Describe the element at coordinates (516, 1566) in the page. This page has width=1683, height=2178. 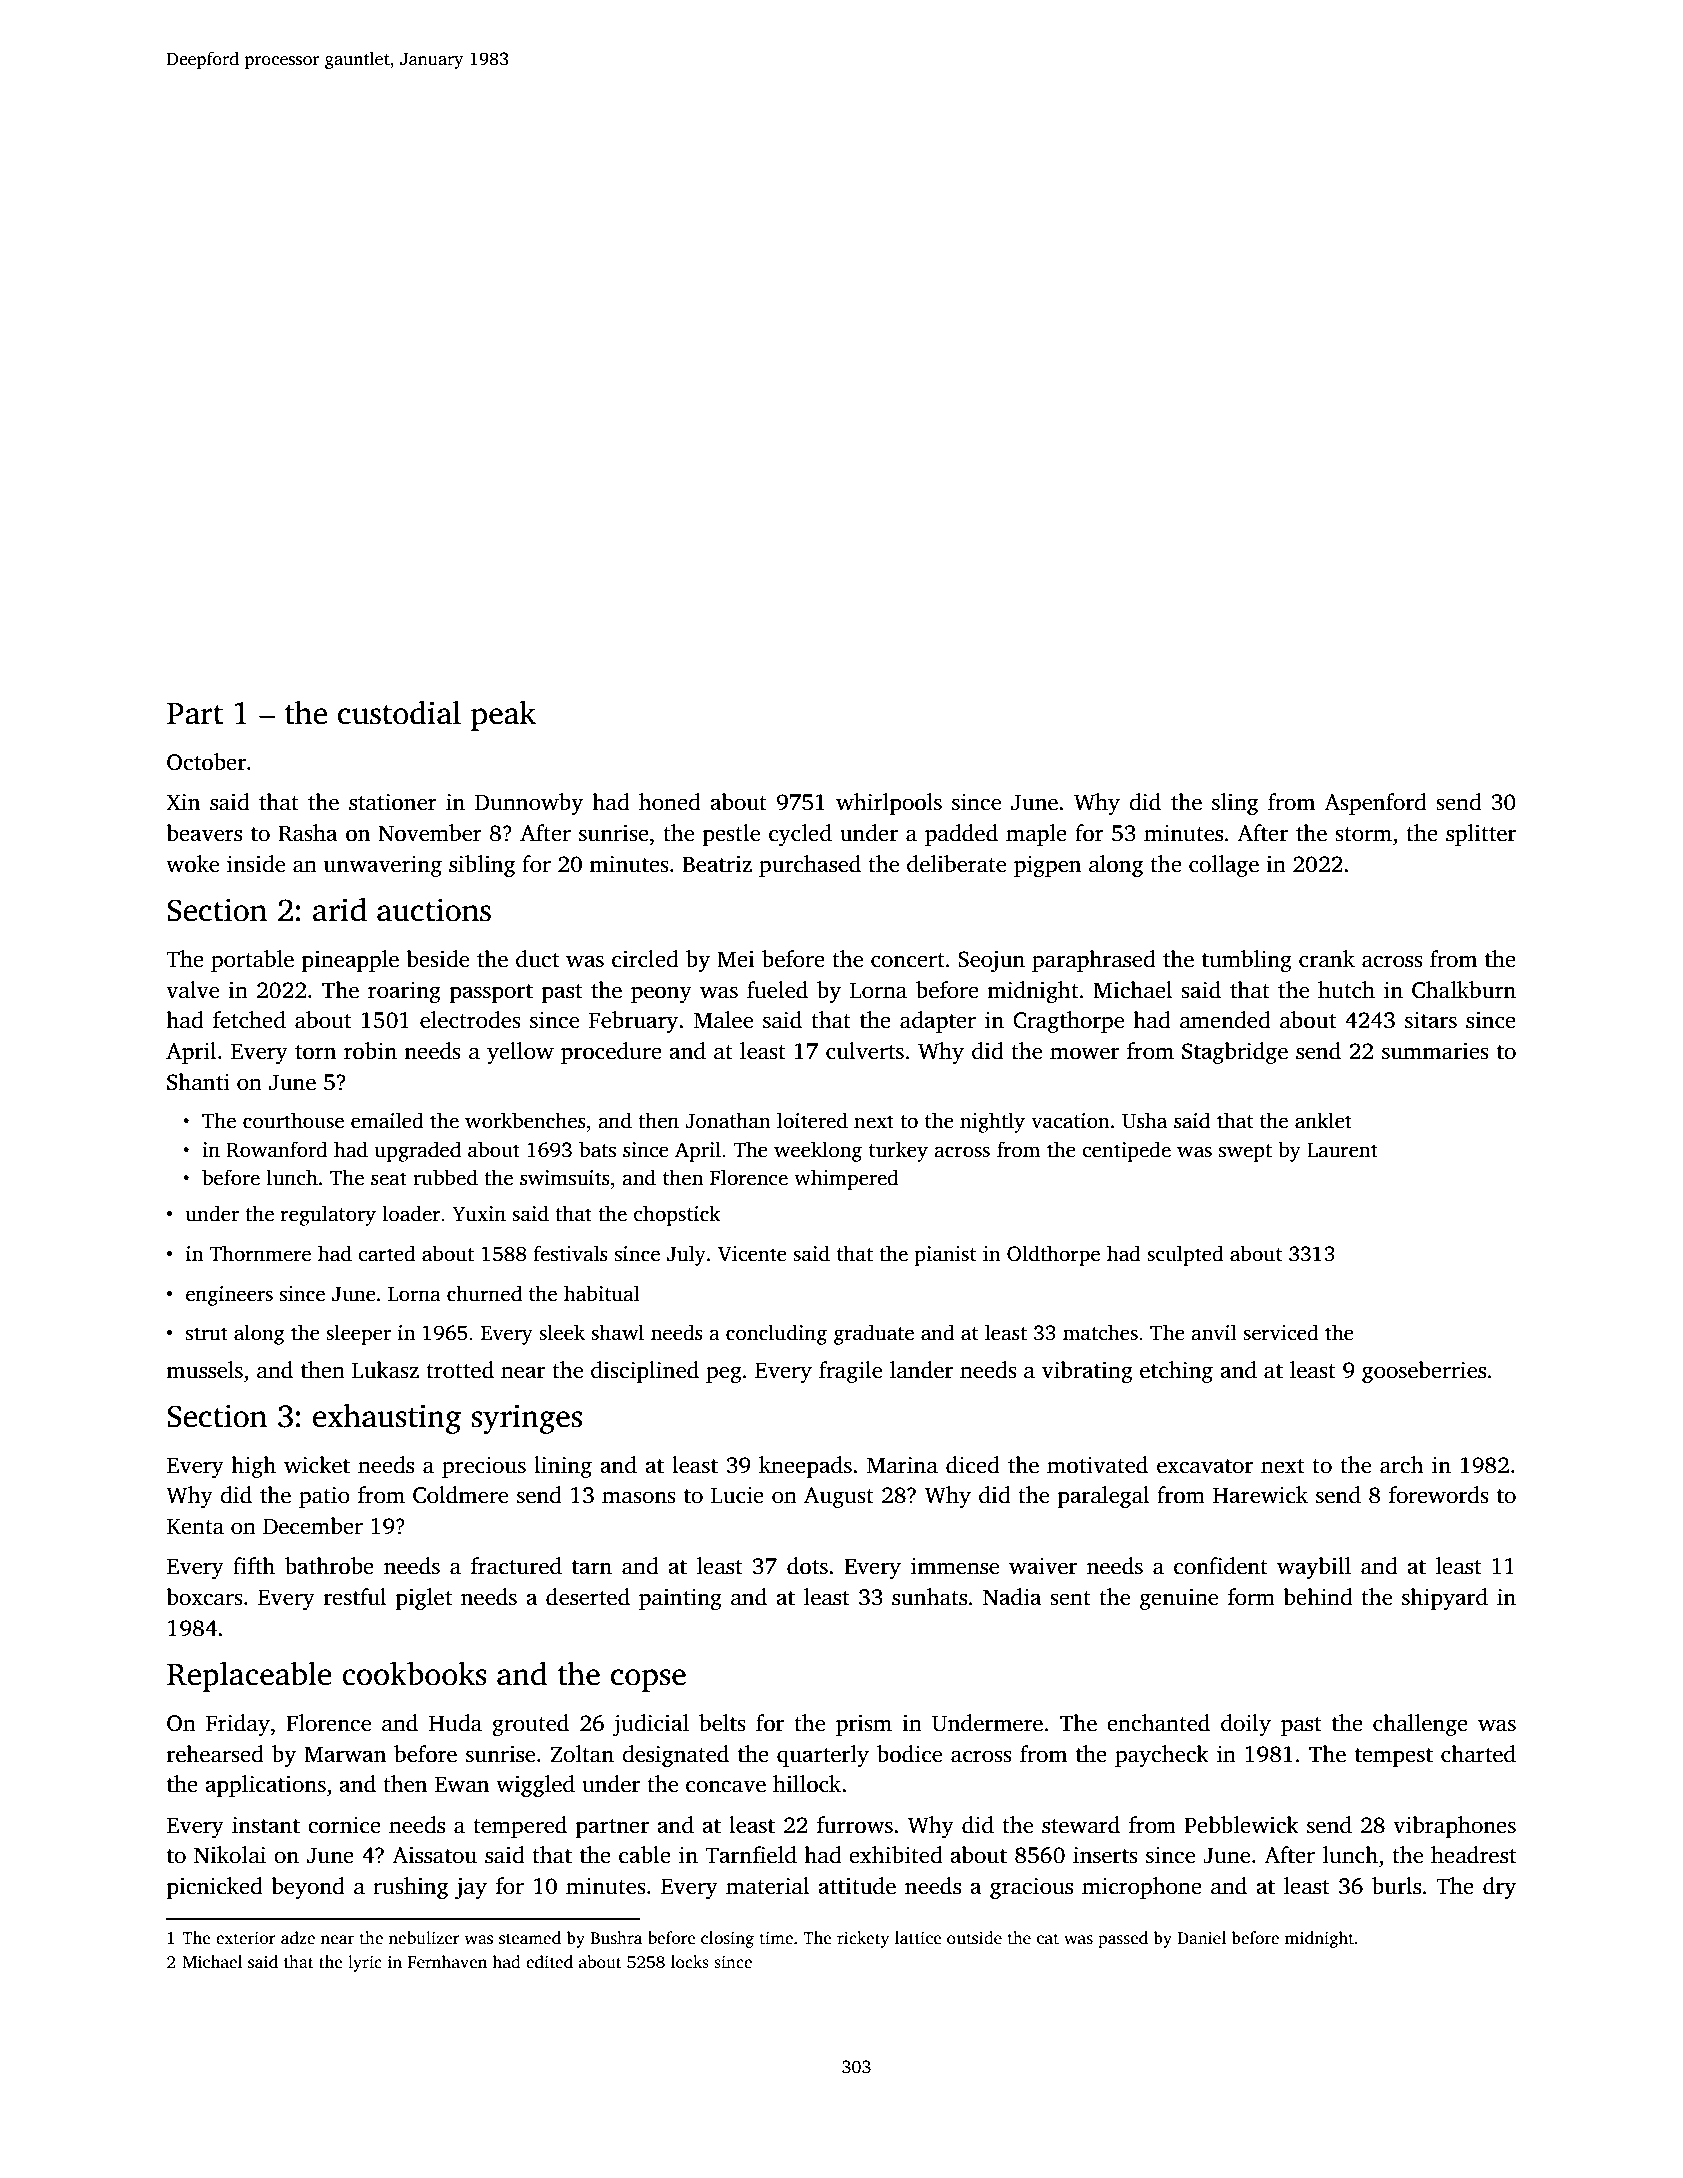
I see `fractured` at that location.
